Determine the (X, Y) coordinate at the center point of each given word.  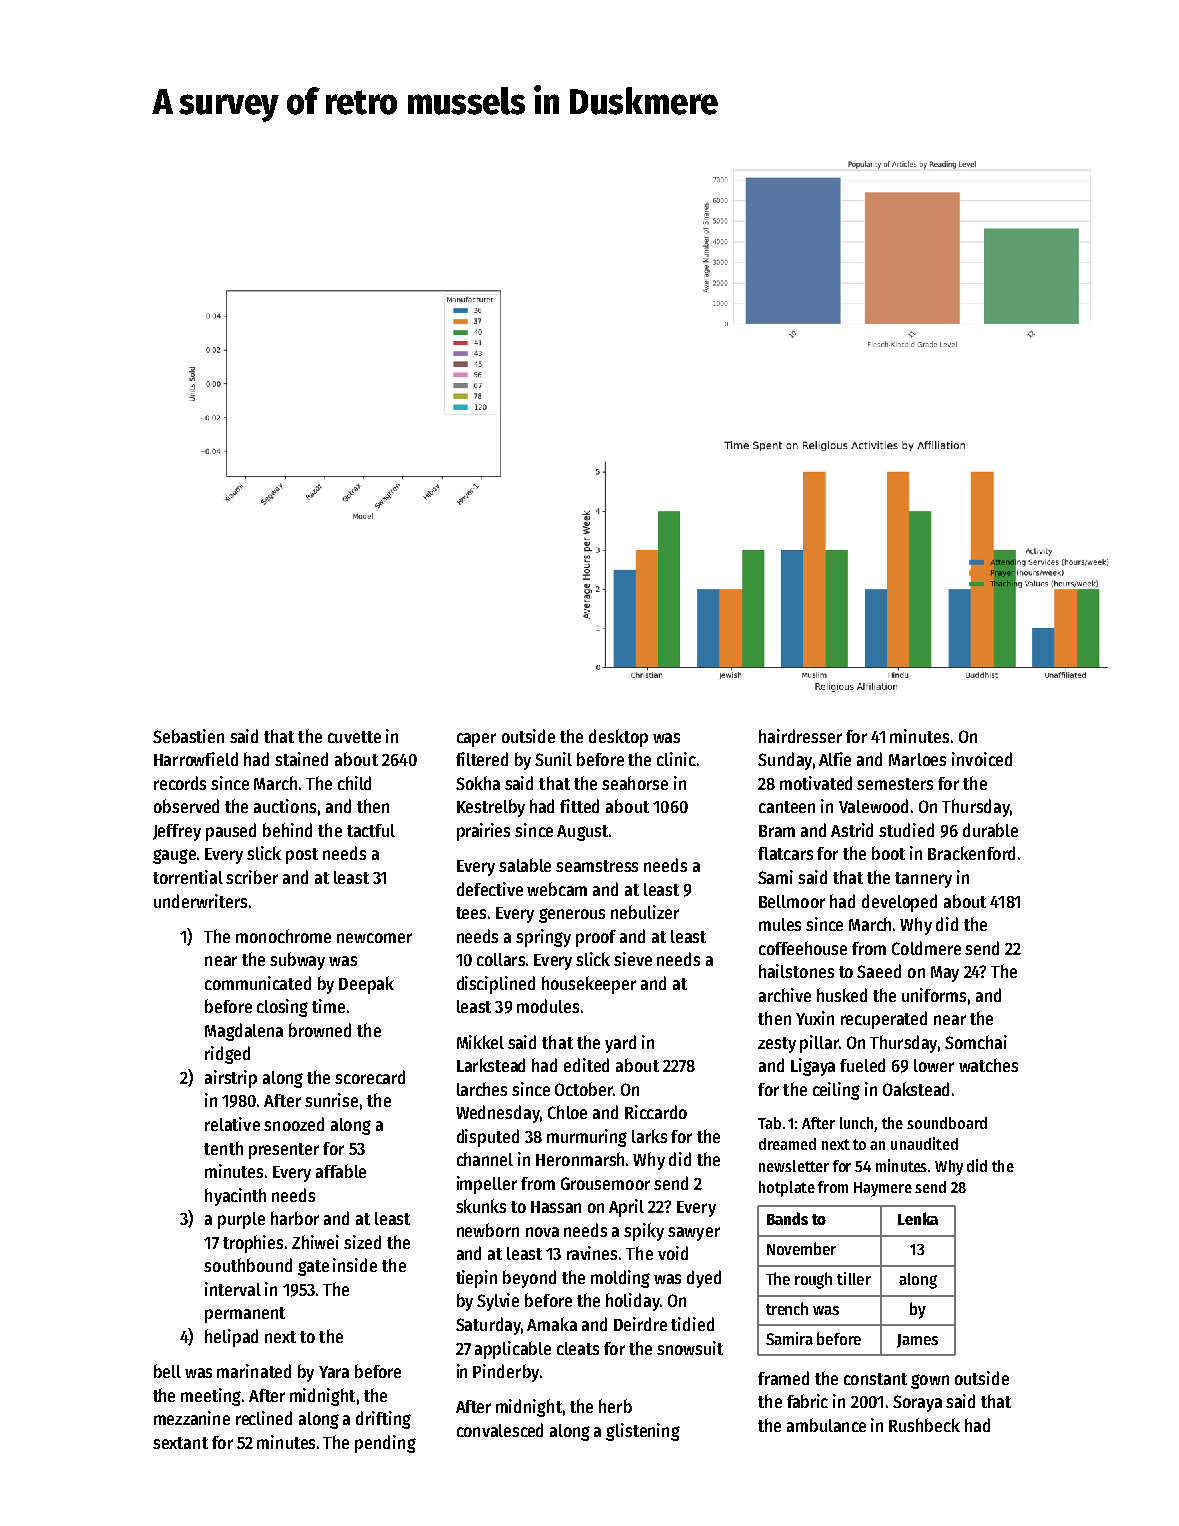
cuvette (354, 737)
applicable (513, 1350)
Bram (777, 831)
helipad (231, 1338)
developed (899, 903)
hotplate (787, 1189)
